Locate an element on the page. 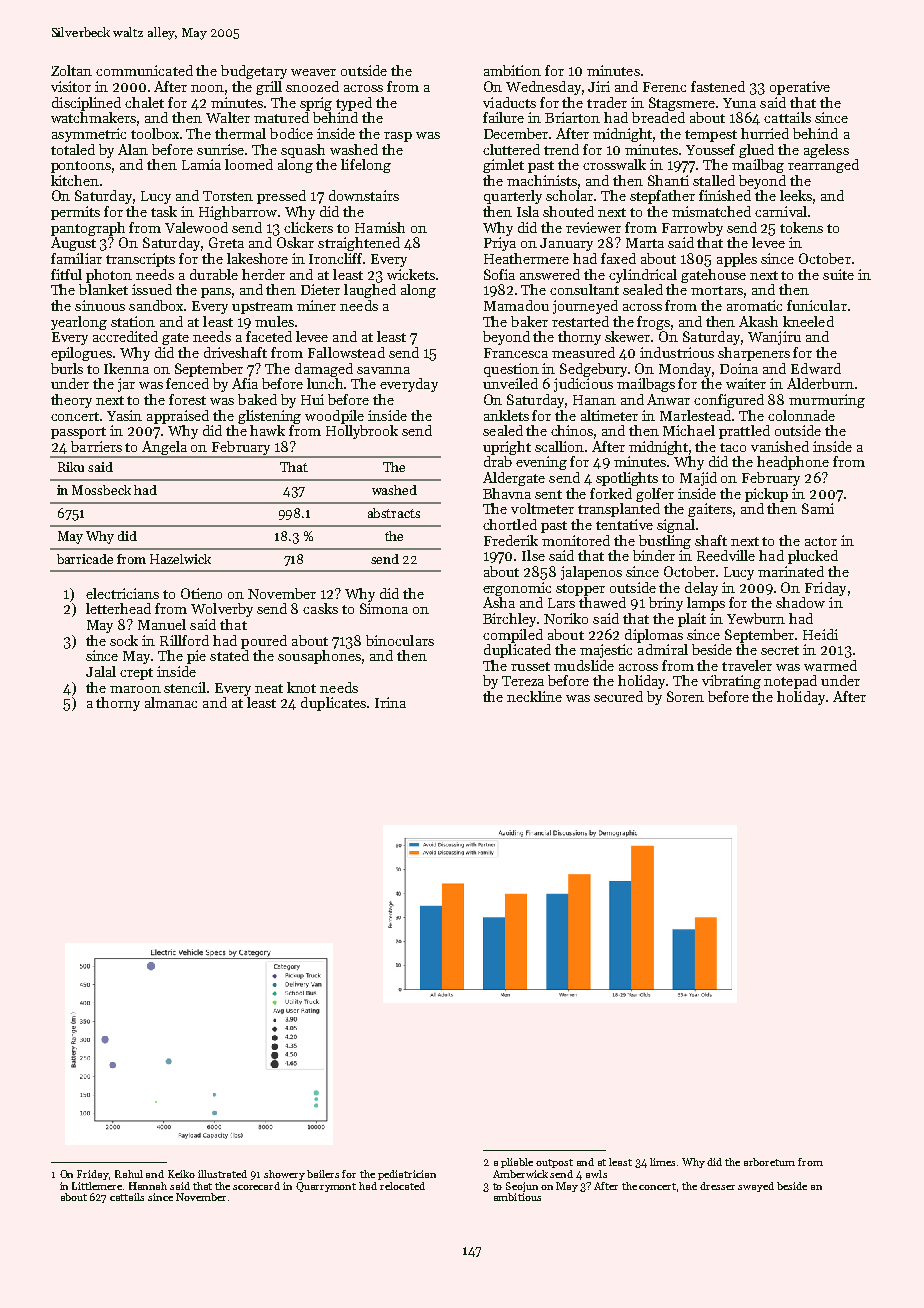  pediatrician is located at coordinates (407, 1175).
